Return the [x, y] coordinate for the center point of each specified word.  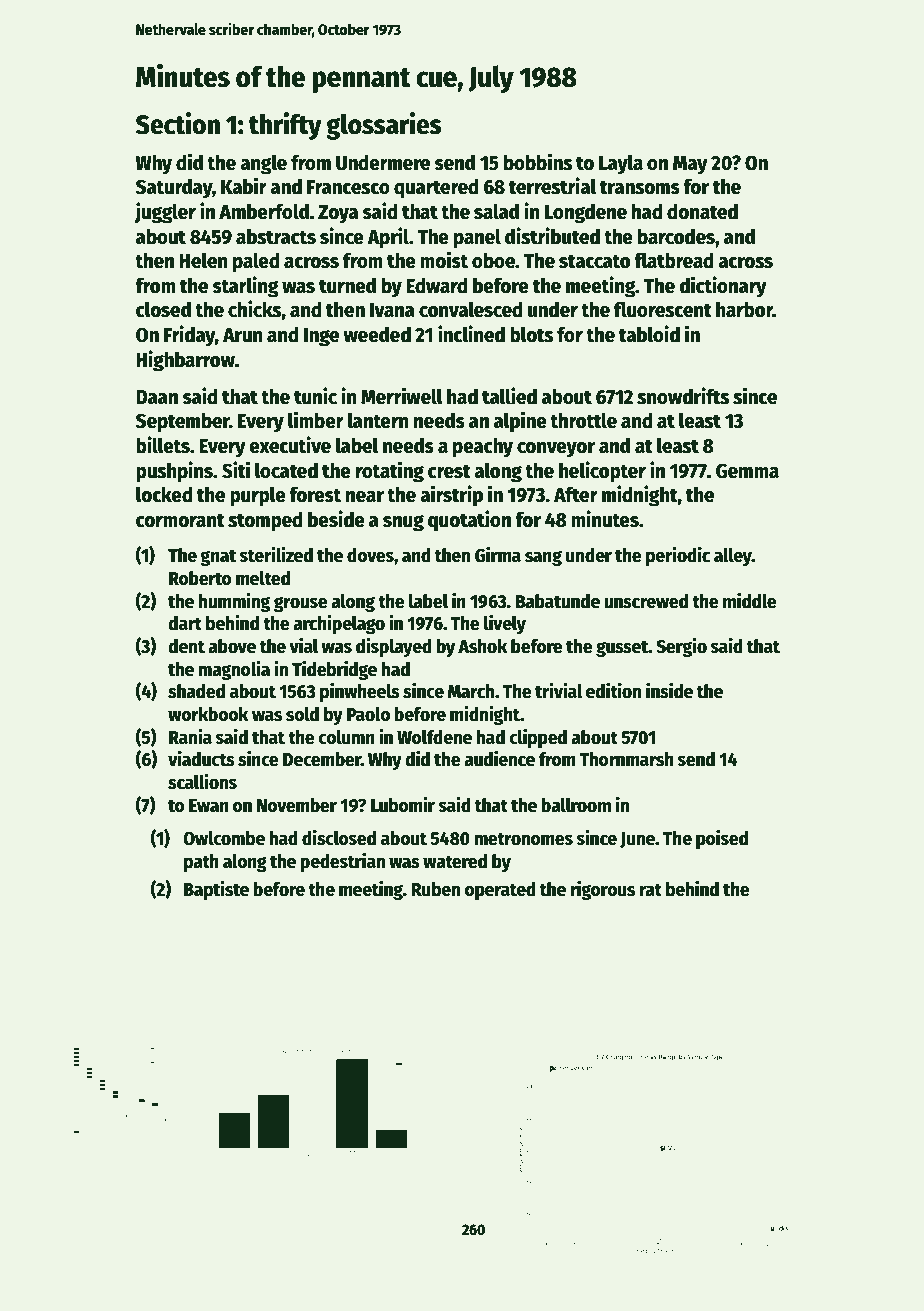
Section [178, 123]
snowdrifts [683, 396]
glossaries [384, 126]
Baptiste [216, 890]
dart [185, 623]
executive [290, 445]
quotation [469, 521]
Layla [621, 164]
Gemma [747, 471]
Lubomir [403, 805]
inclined [471, 334]
